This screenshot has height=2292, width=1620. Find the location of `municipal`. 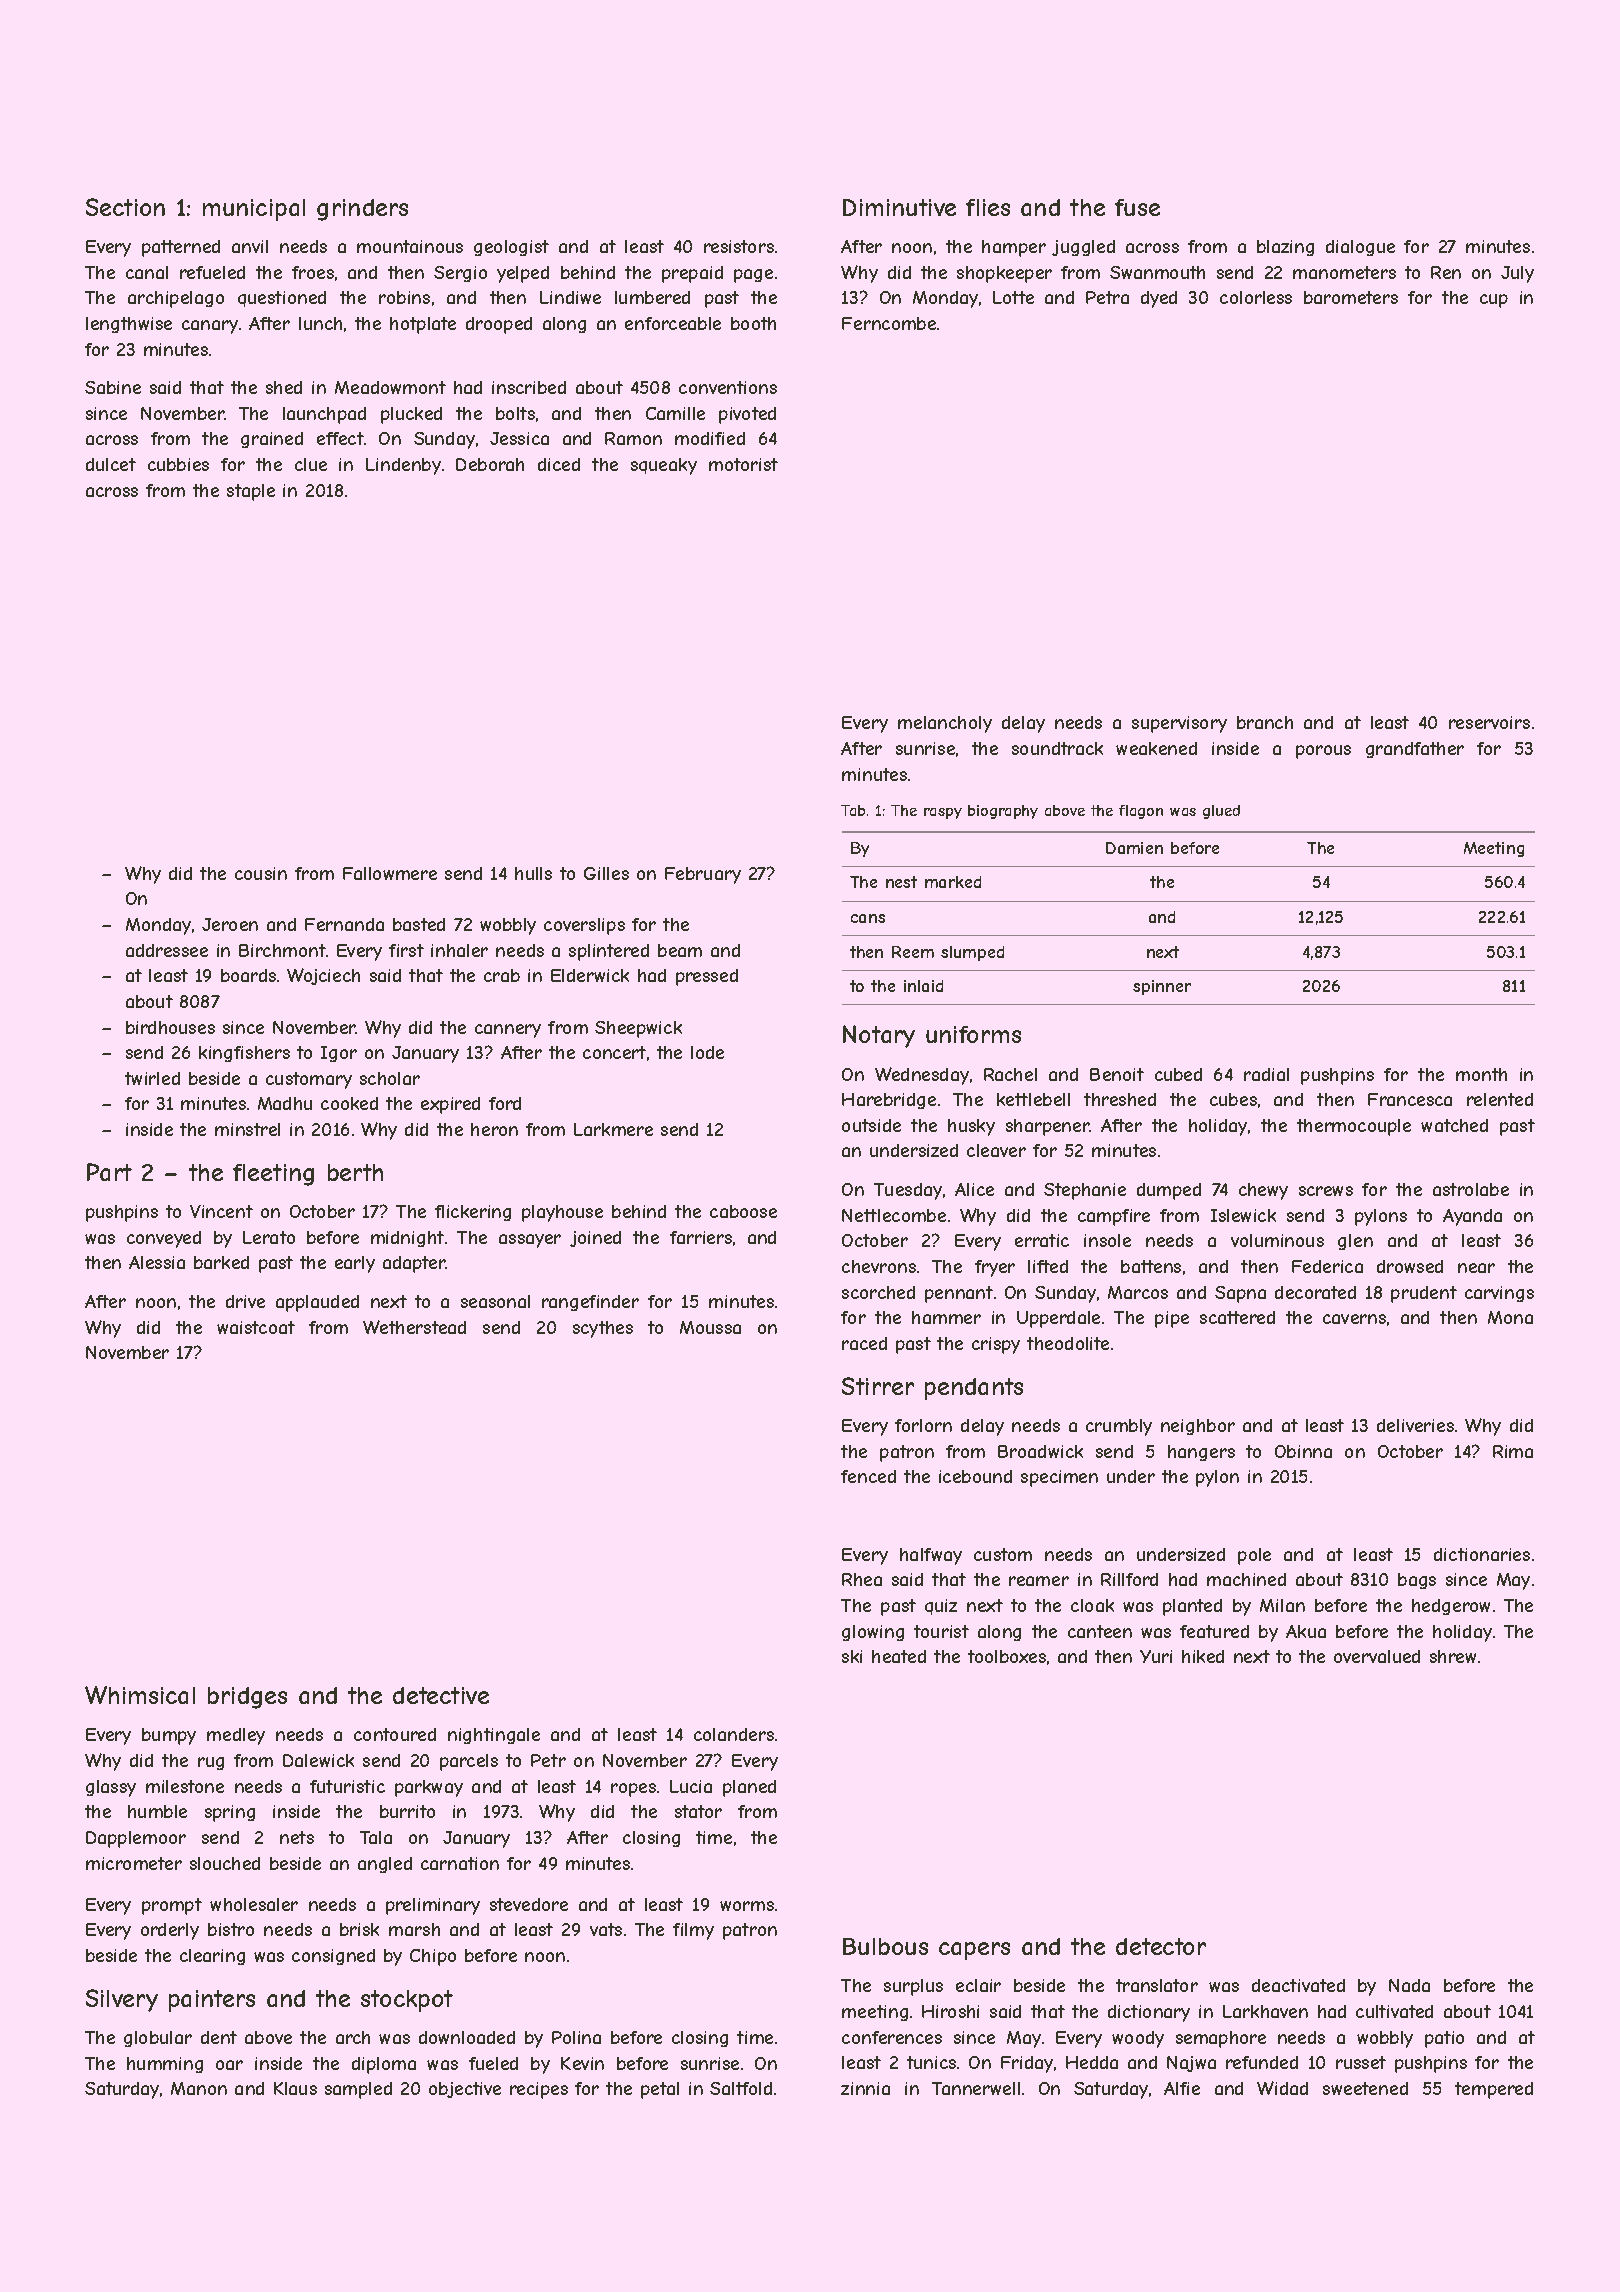

municipal is located at coordinates (254, 210).
